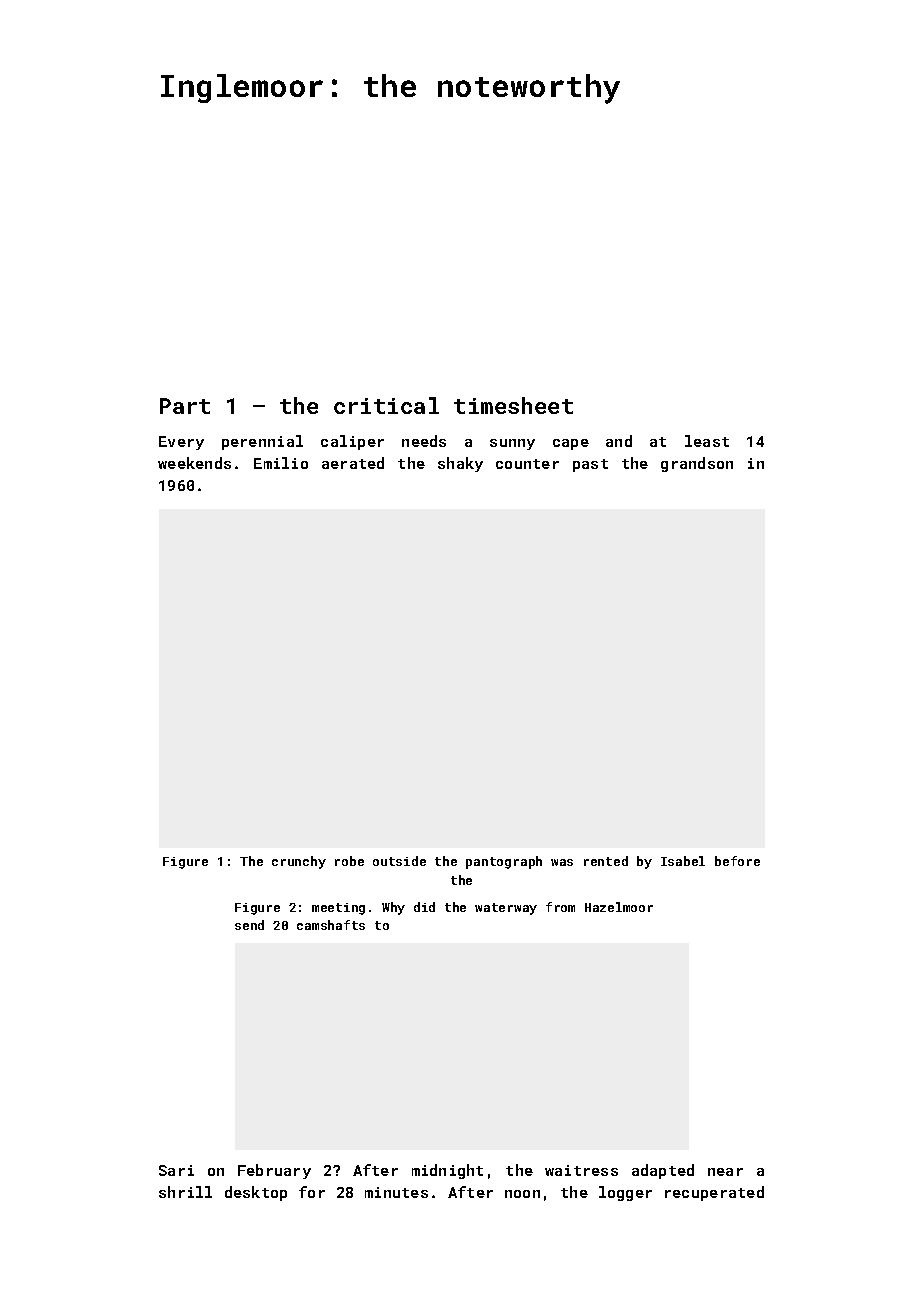  Describe the element at coordinates (522, 1194) in the screenshot. I see `noon` at that location.
